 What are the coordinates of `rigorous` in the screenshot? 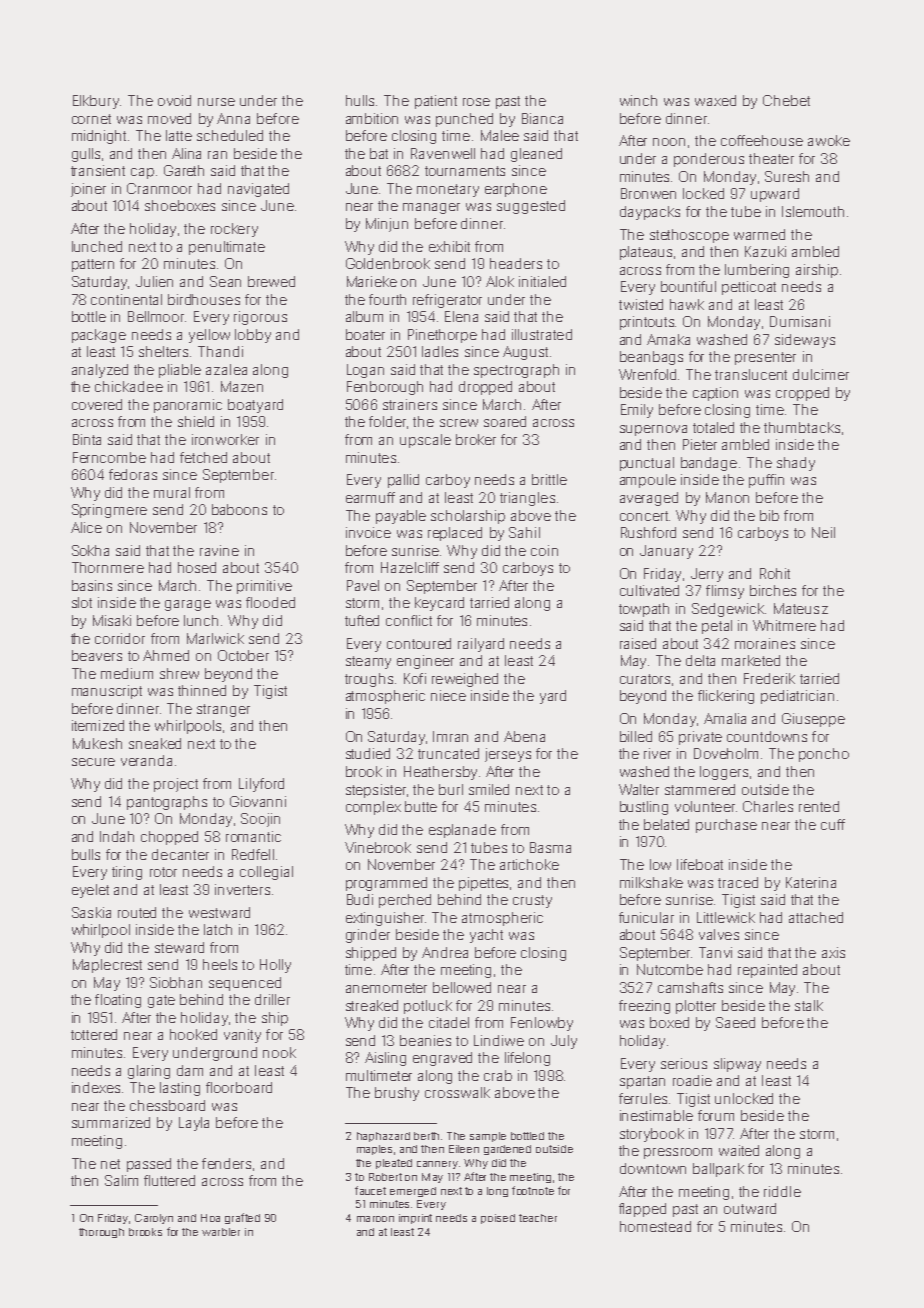 It's located at (260, 318).
